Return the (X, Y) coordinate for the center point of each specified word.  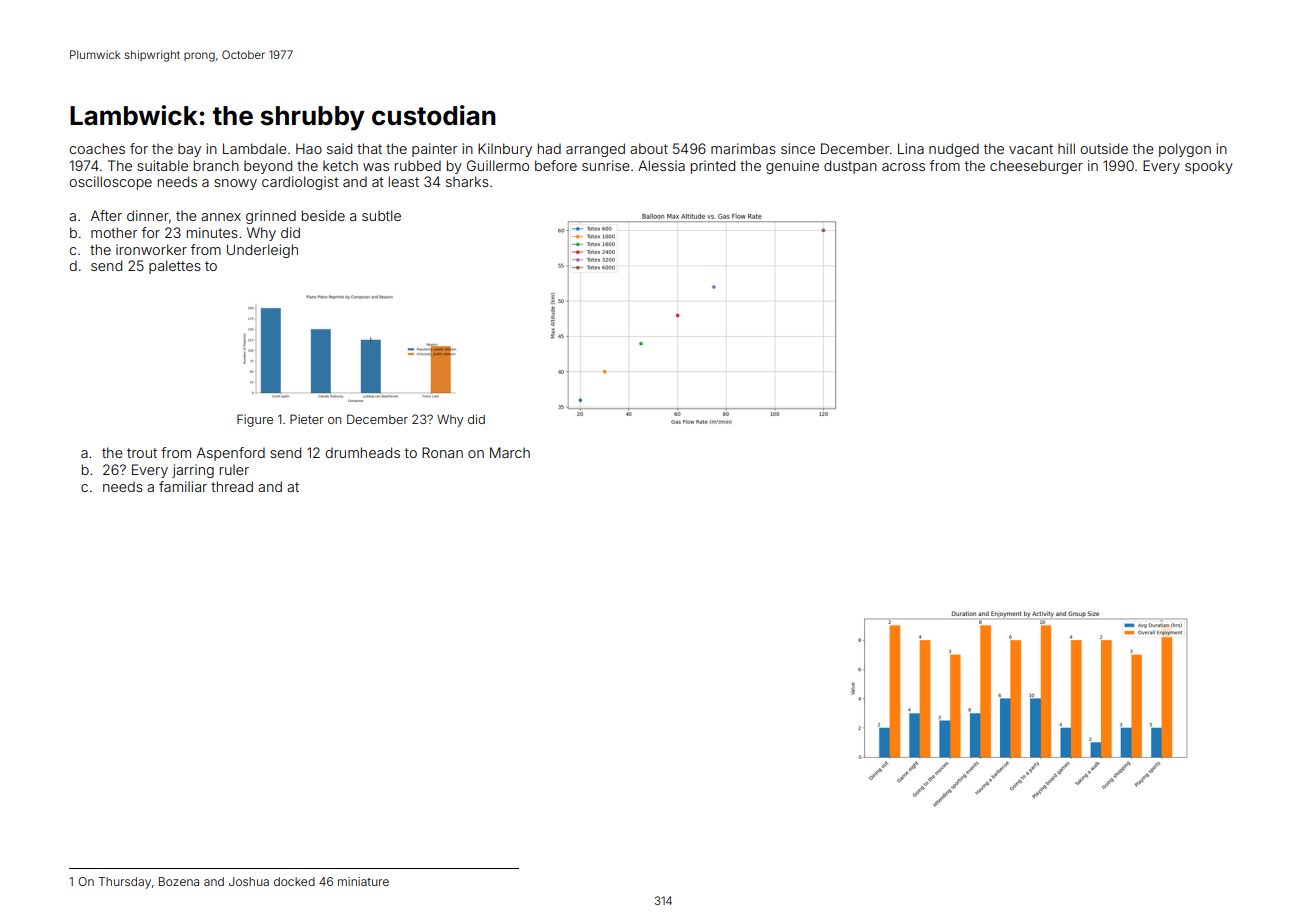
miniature (363, 881)
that (369, 148)
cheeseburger (1036, 167)
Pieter (307, 419)
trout (142, 453)
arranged (595, 150)
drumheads (362, 452)
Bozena (178, 881)
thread (232, 486)
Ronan (442, 452)
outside (1104, 148)
